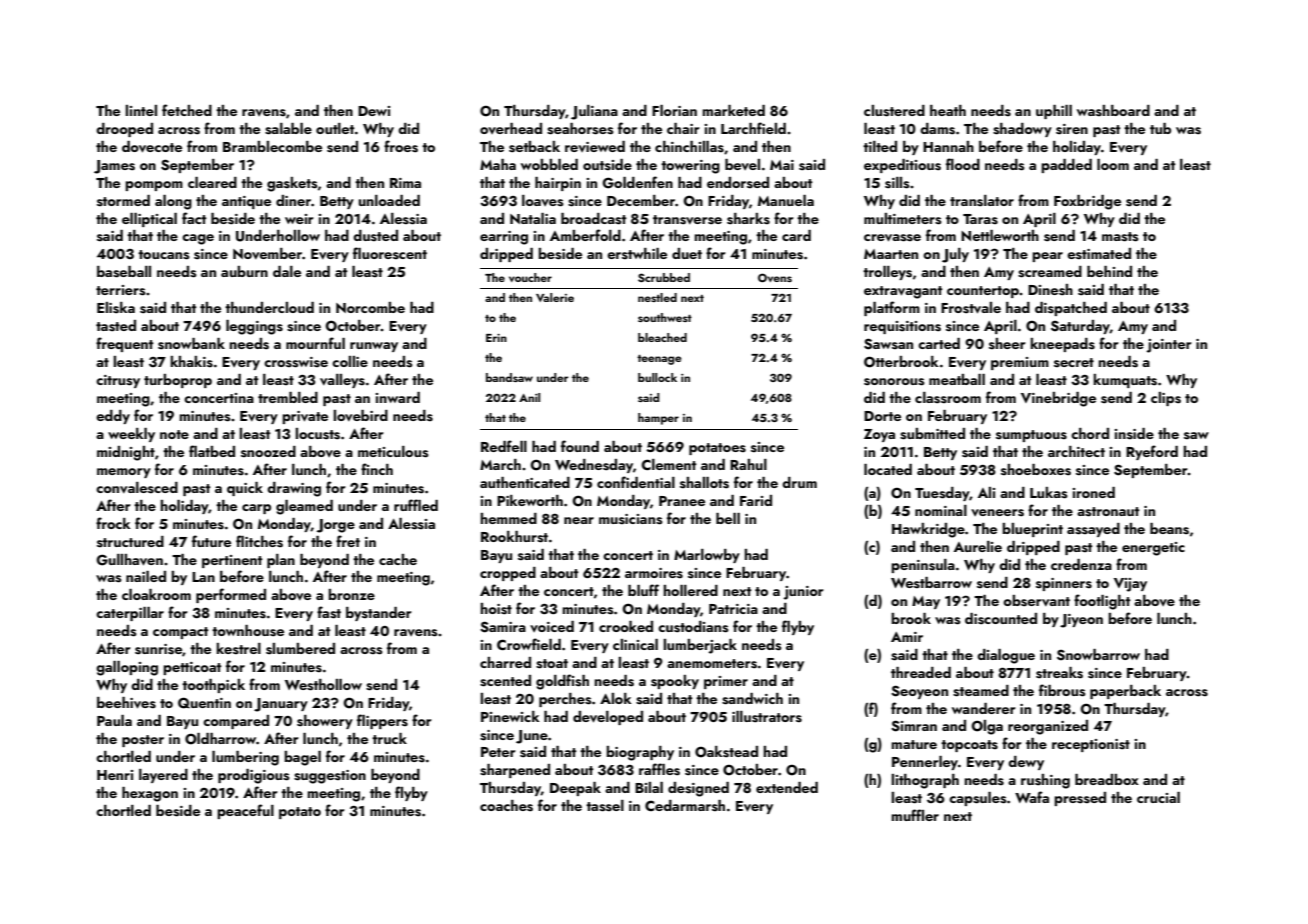 The image size is (1308, 924). Describe the element at coordinates (923, 566) in the document. I see `peninsula` at that location.
